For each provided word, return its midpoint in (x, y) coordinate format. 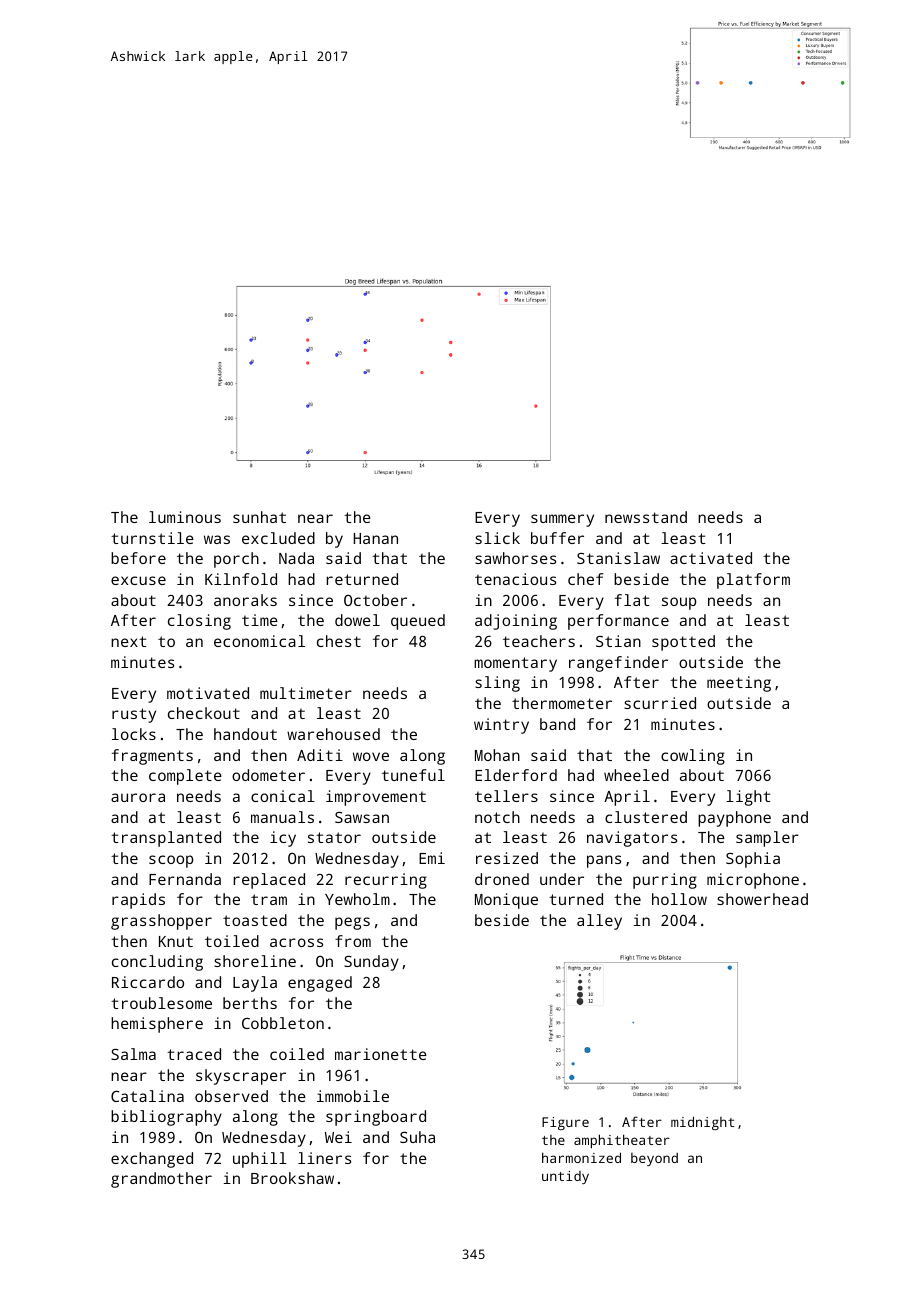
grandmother (161, 1180)
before (138, 558)
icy (283, 839)
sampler (767, 839)
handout (245, 734)
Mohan (497, 755)
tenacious (515, 579)
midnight (702, 1123)
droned (502, 879)
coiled (297, 1054)
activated (711, 558)
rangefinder (618, 664)
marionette (381, 1054)
